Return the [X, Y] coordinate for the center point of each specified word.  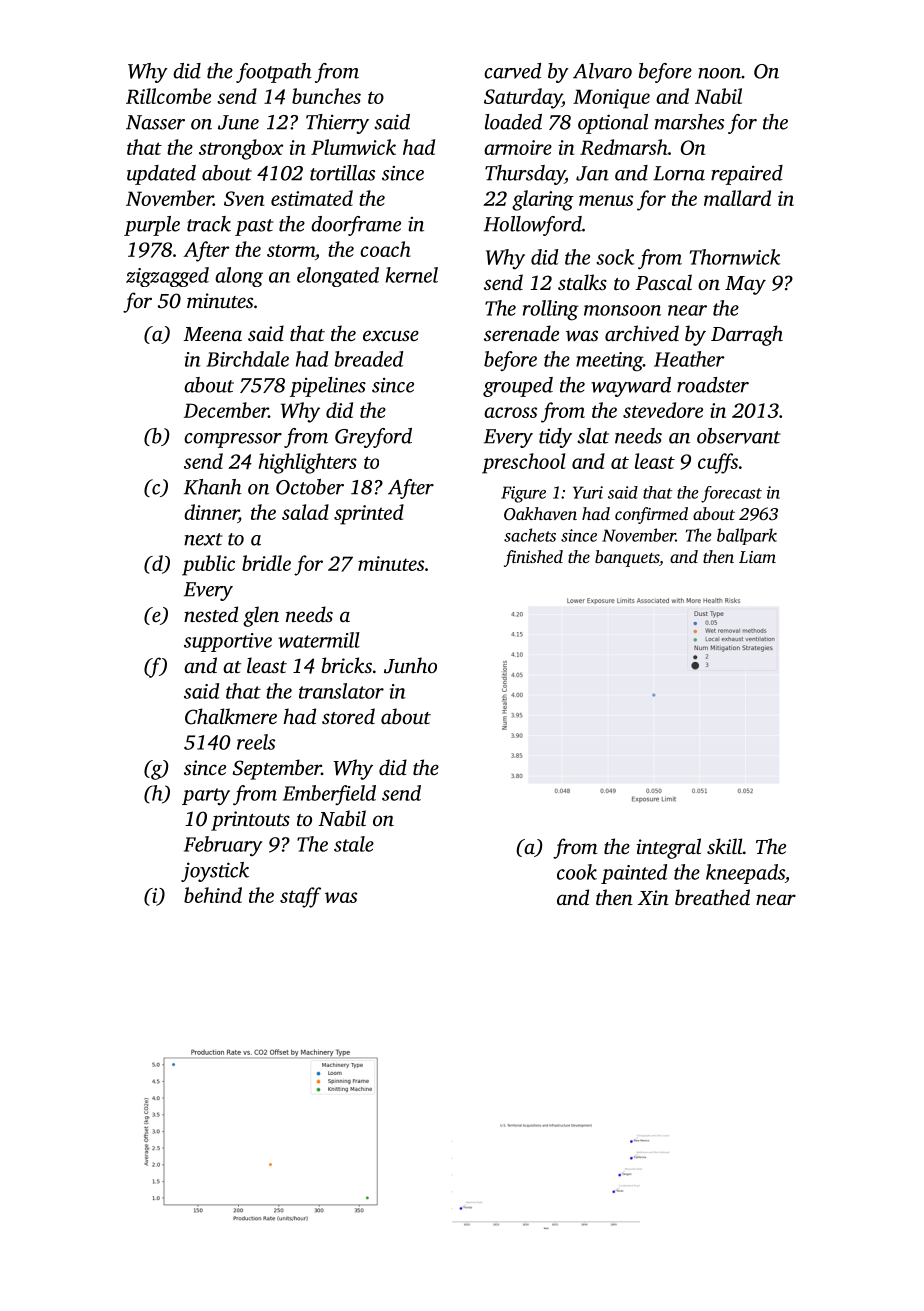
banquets [627, 558]
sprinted [369, 514]
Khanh [213, 487]
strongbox [241, 149]
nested [211, 614]
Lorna [679, 173]
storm [291, 250]
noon [719, 73]
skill [725, 846]
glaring [543, 200]
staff [300, 897]
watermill [319, 640]
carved [512, 71]
